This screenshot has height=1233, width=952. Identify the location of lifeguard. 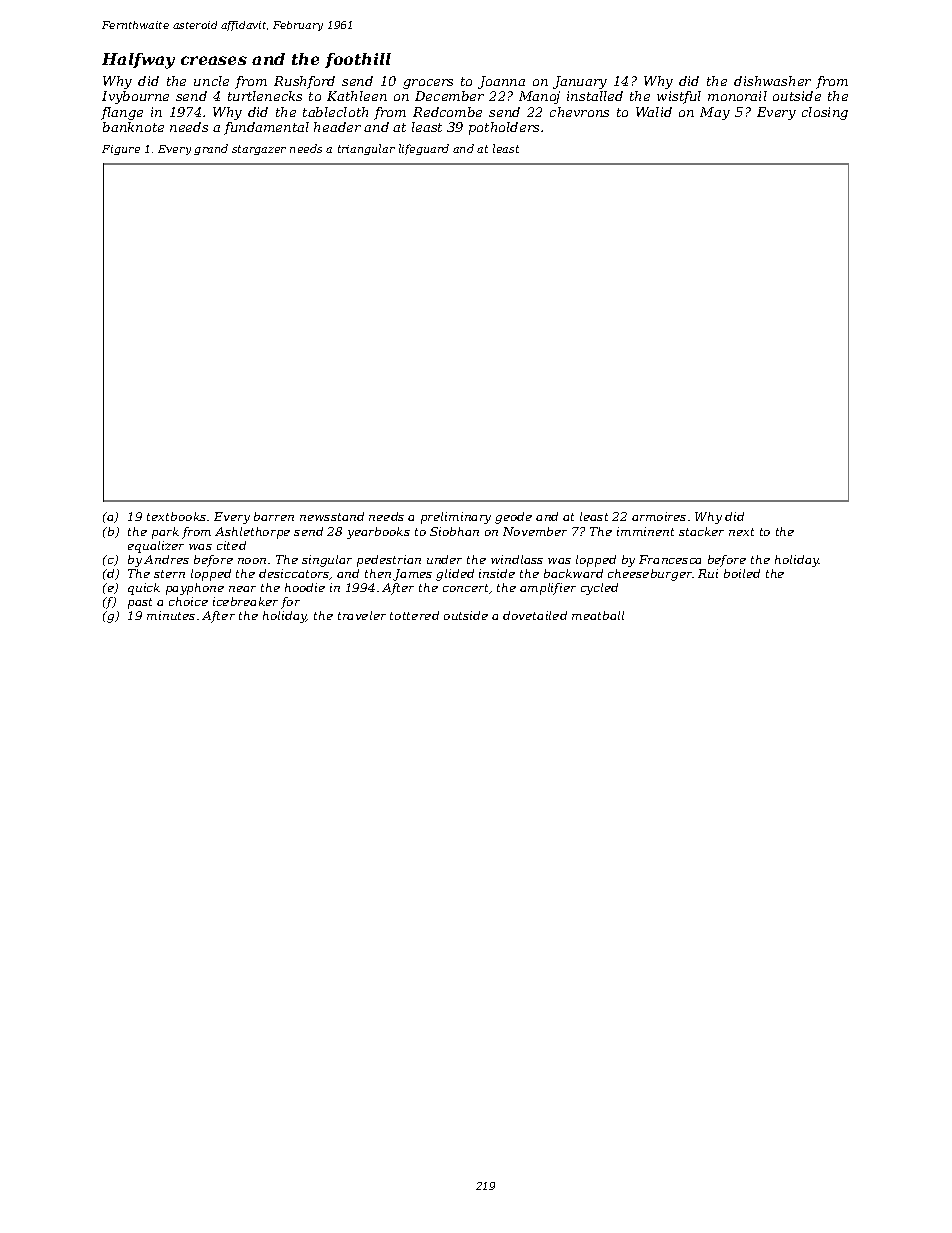
(424, 149).
